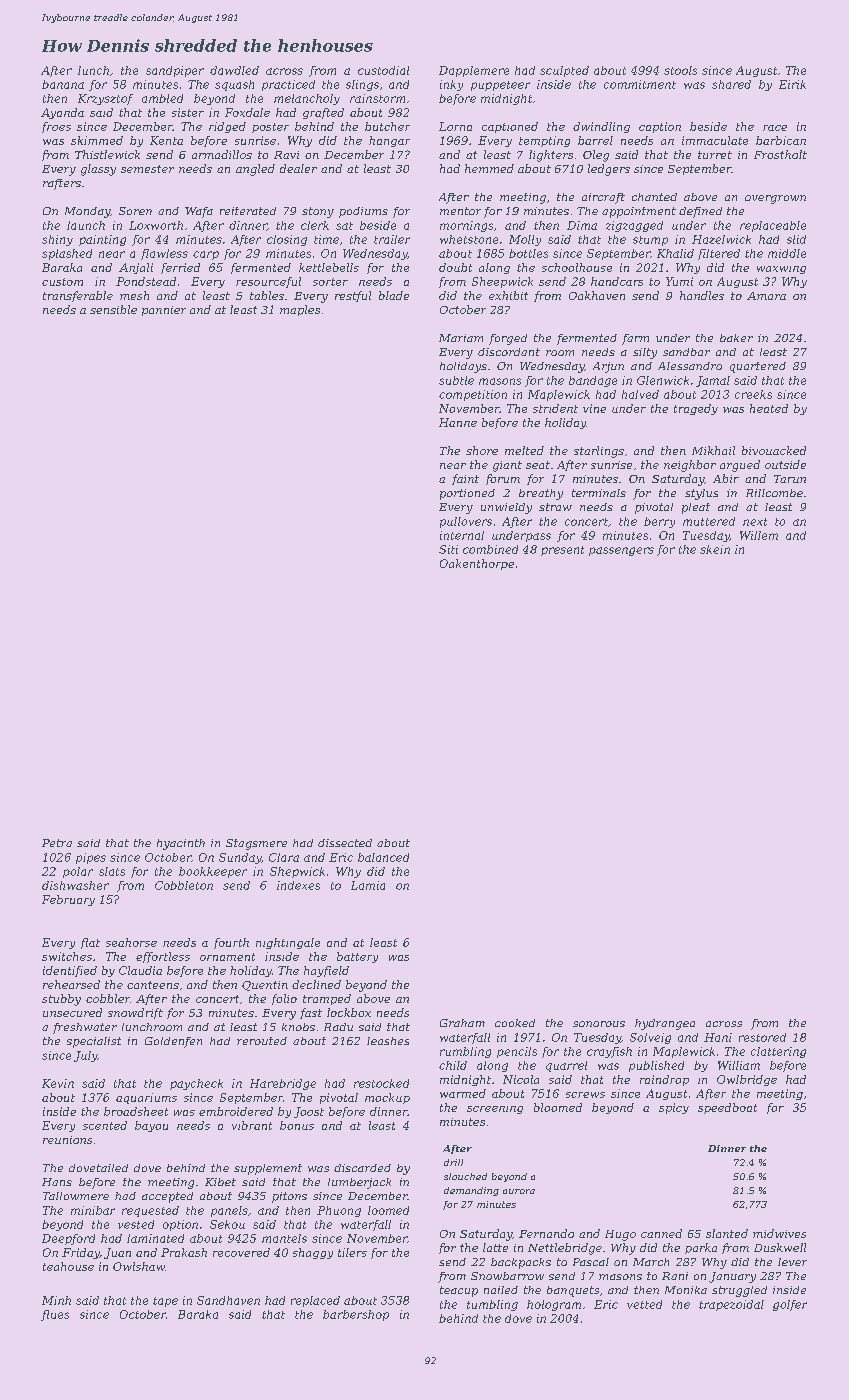 Image resolution: width=849 pixels, height=1400 pixels. What do you see at coordinates (690, 366) in the document?
I see `Alessandro` at bounding box center [690, 366].
